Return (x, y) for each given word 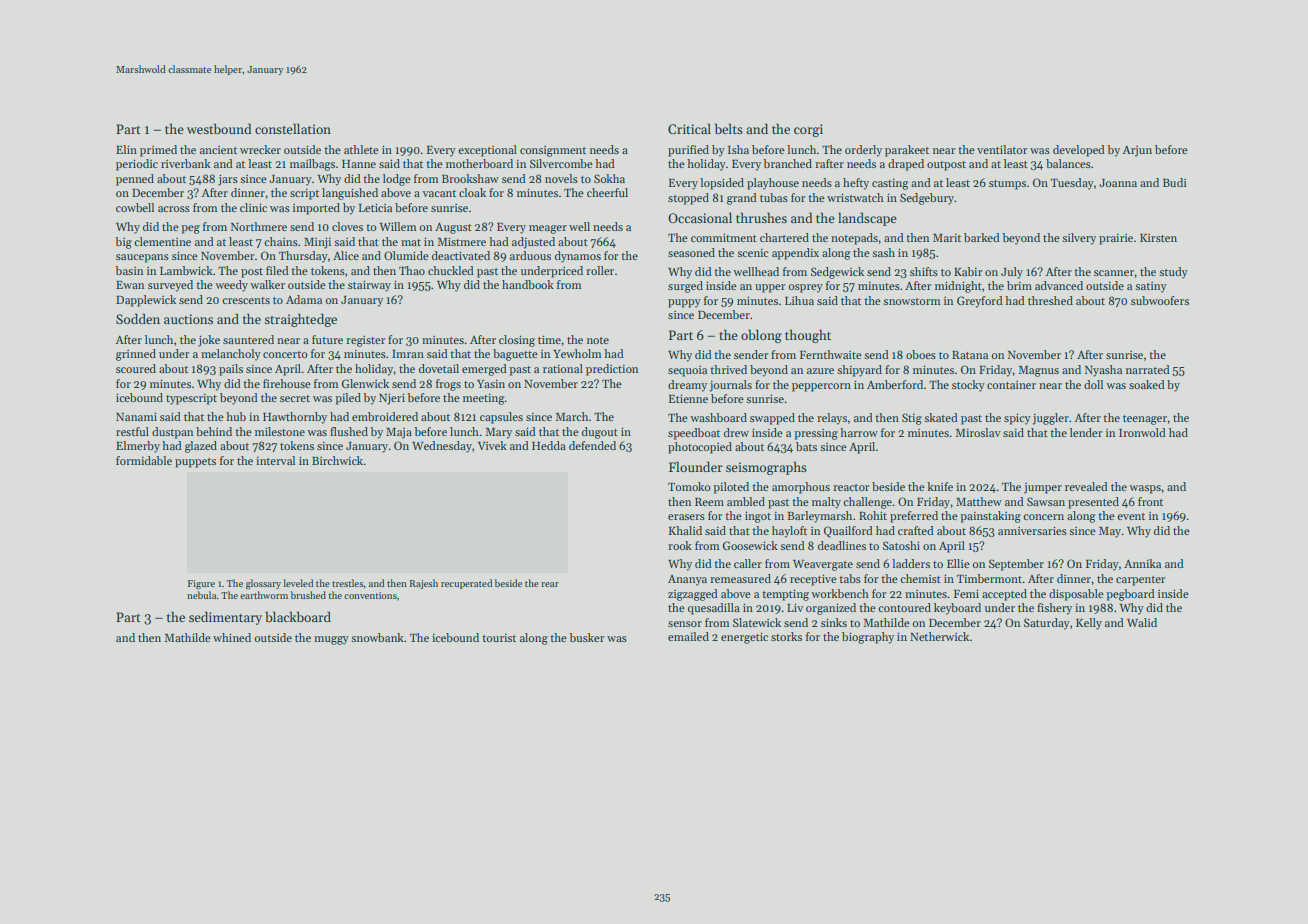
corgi (808, 130)
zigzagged (693, 595)
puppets (195, 463)
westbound (219, 128)
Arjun (1137, 151)
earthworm (264, 595)
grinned (136, 355)
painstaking (990, 517)
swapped (772, 419)
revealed (1086, 486)
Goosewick (750, 545)
